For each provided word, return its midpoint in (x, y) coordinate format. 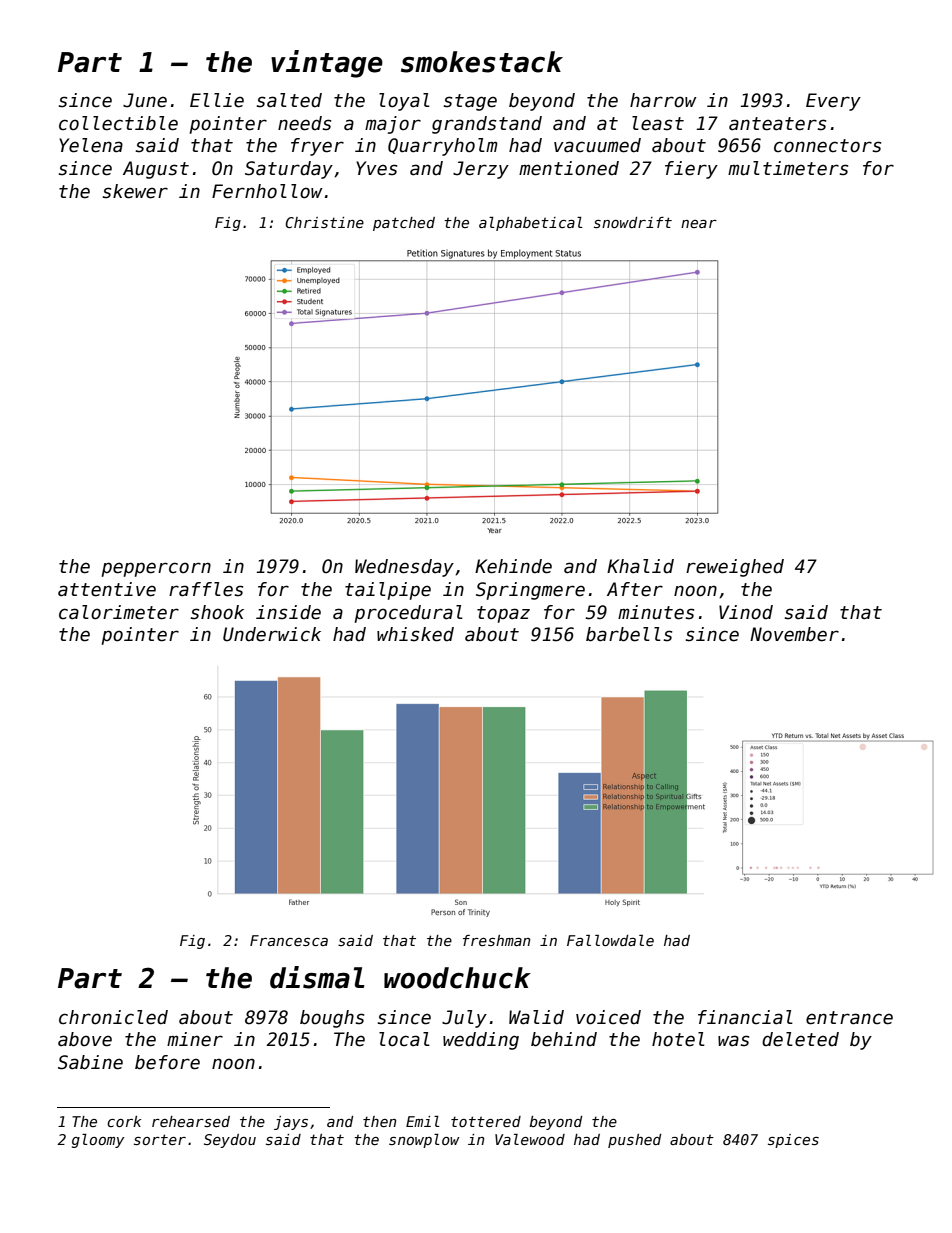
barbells (629, 634)
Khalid (640, 566)
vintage (327, 64)
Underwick (272, 634)
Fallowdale (610, 940)
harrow (663, 100)
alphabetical (531, 224)
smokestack (482, 62)
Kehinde (513, 566)
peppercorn (156, 569)
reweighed (735, 568)
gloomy (98, 1141)
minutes (656, 612)
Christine (324, 222)
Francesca (289, 940)
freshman (496, 940)
